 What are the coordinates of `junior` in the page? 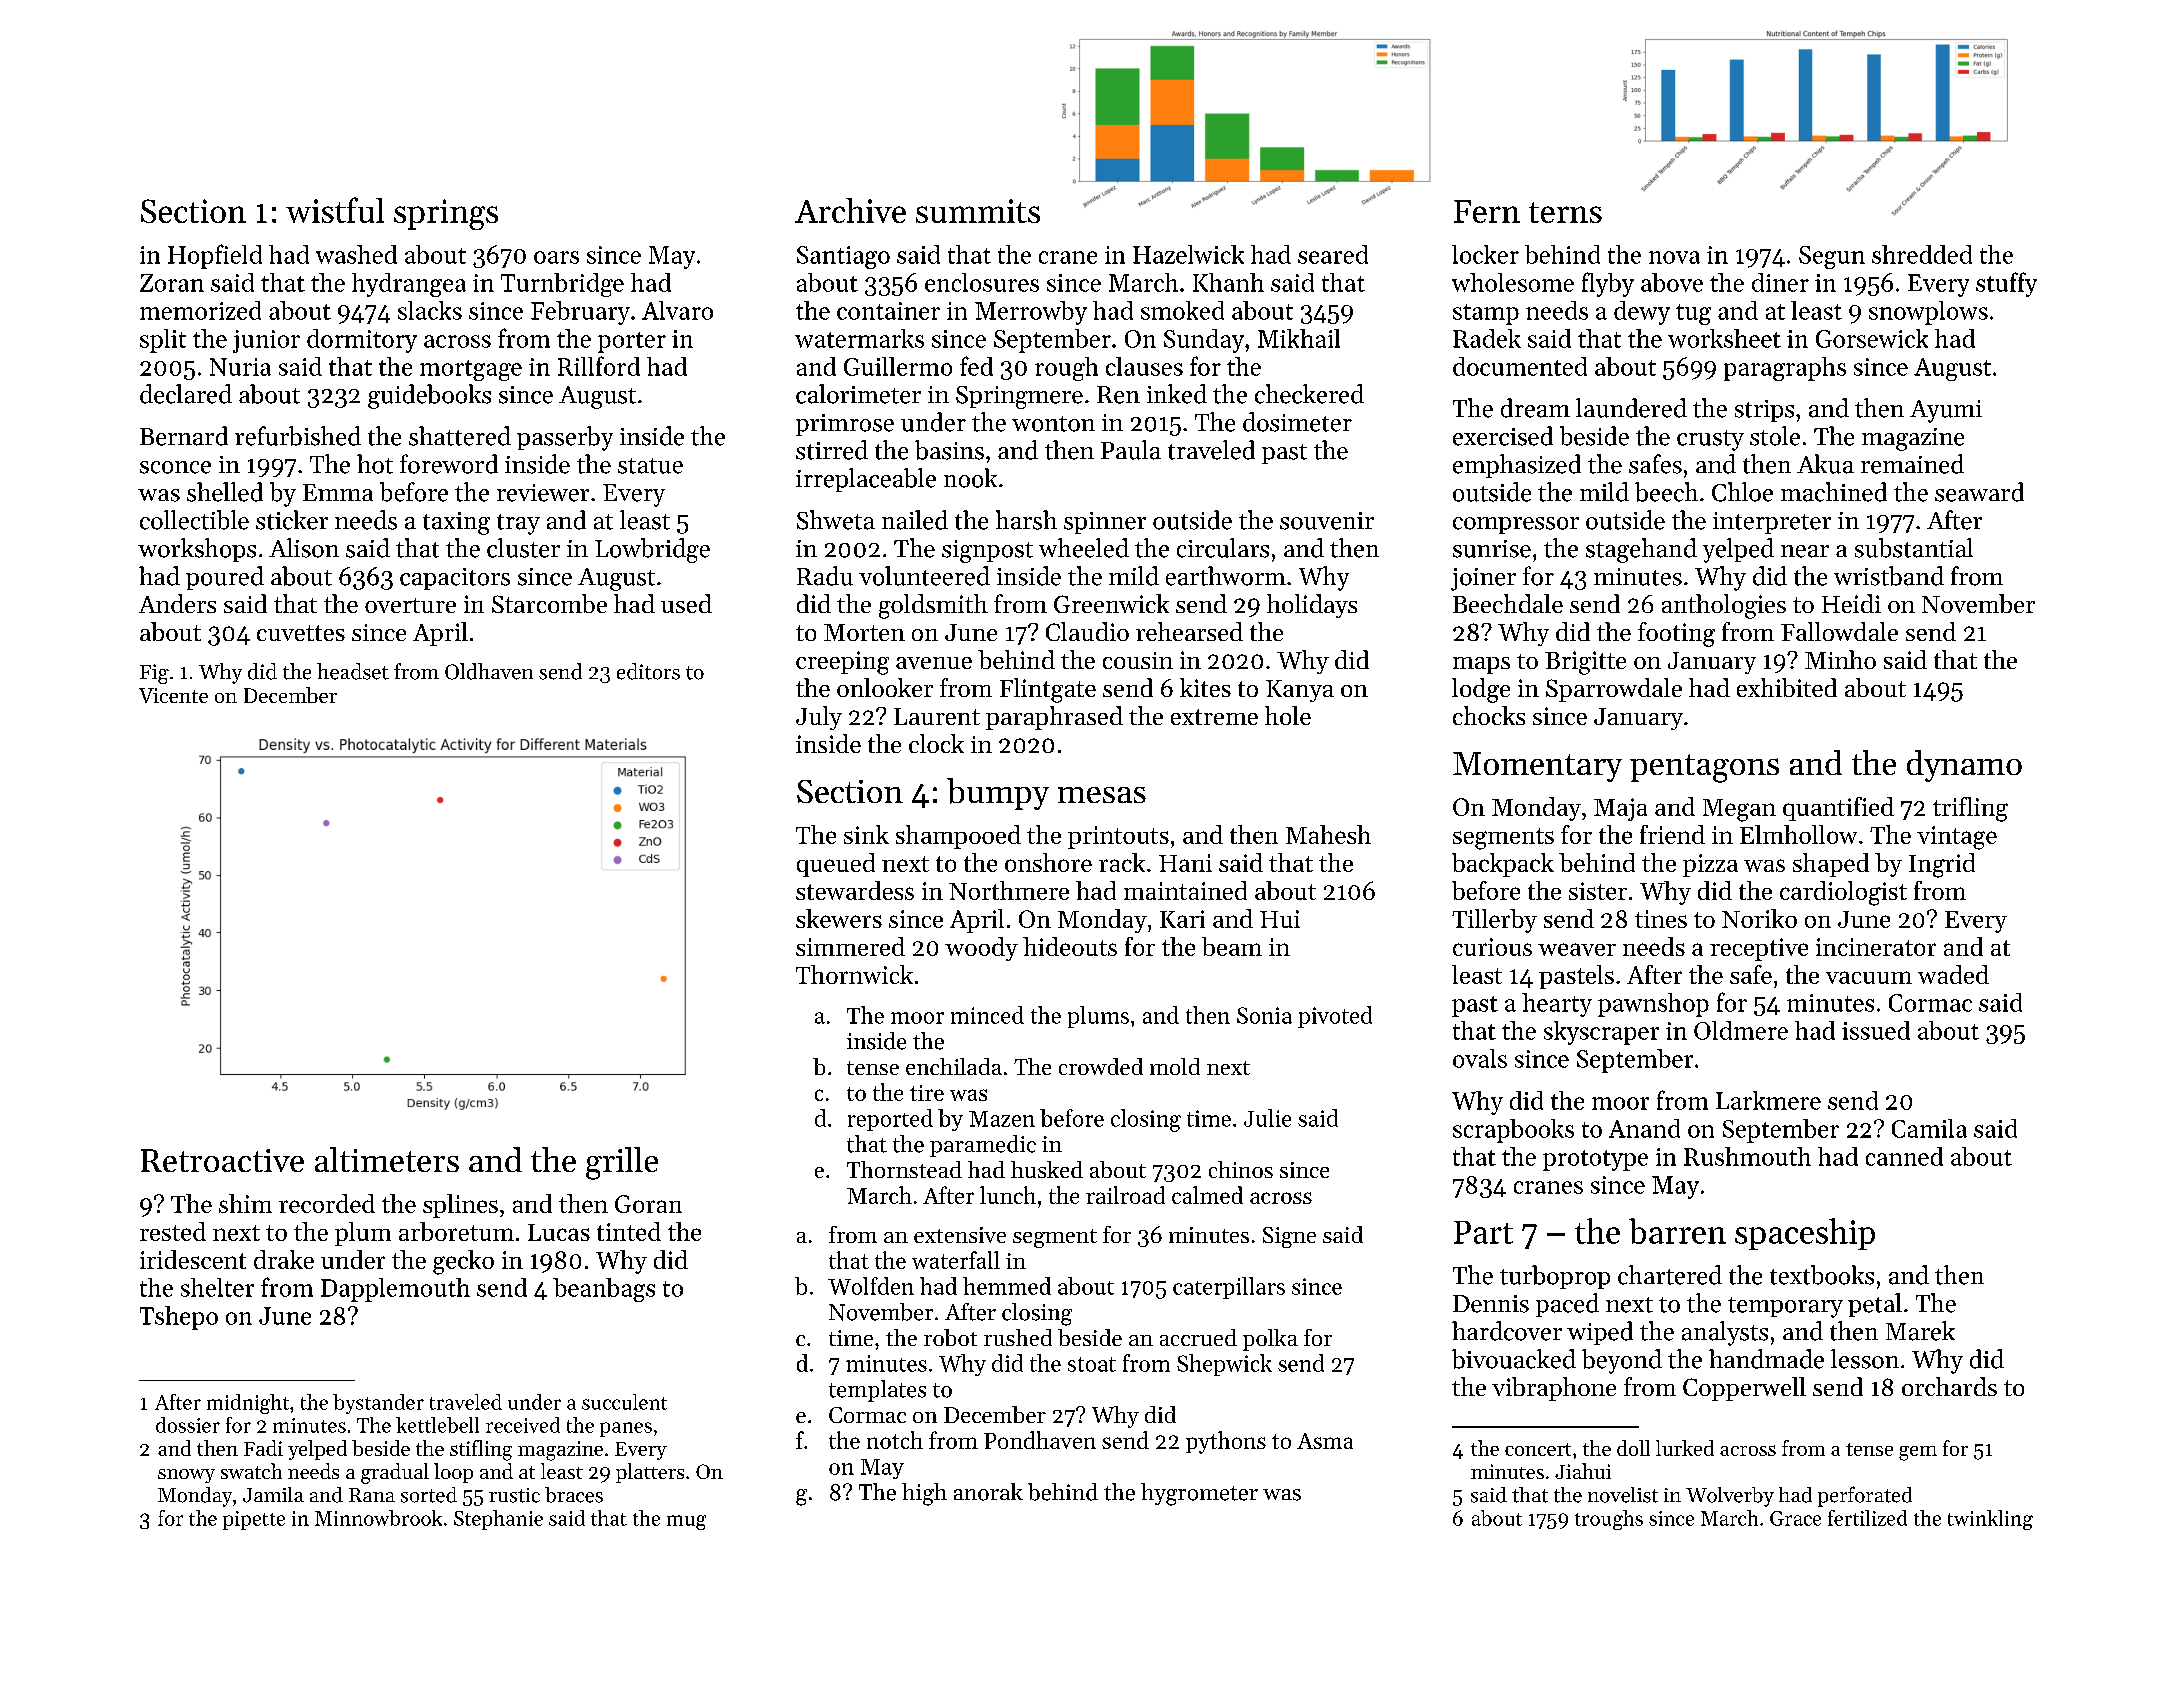 It's located at (266, 341).
